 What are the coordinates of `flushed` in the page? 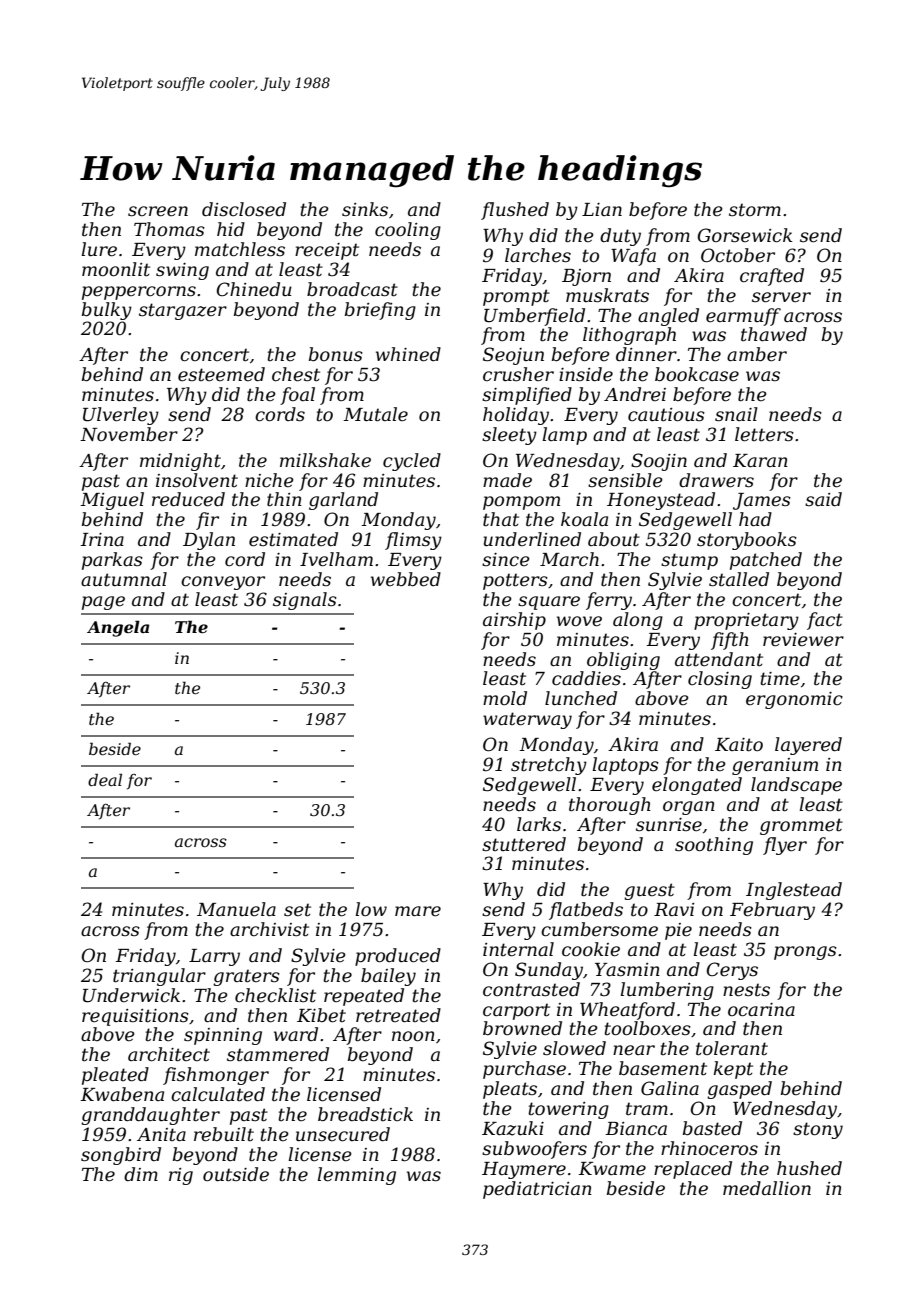 It's located at (515, 211).
